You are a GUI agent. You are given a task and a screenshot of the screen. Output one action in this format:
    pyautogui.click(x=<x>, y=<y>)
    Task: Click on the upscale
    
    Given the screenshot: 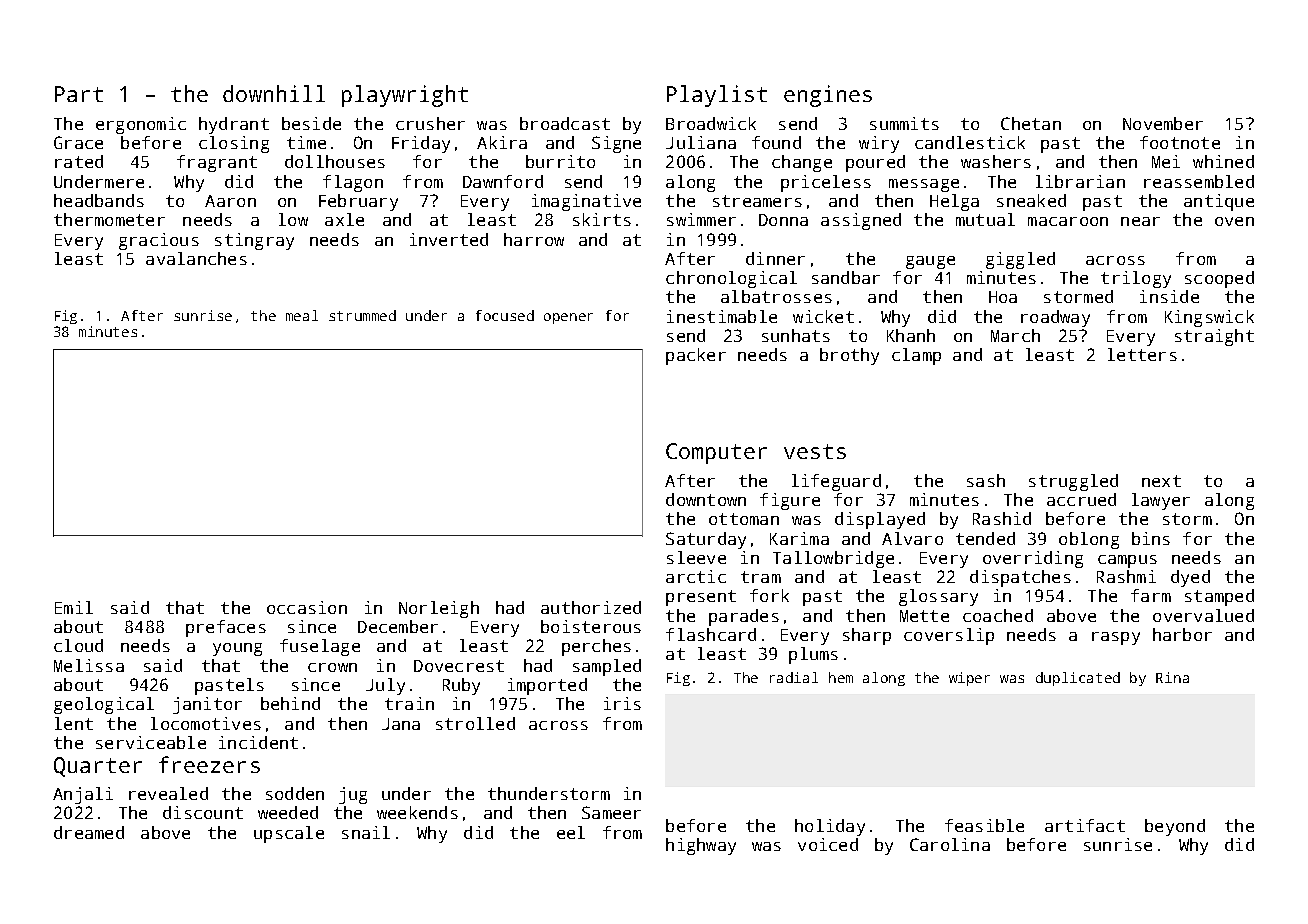 What is the action you would take?
    pyautogui.click(x=289, y=834)
